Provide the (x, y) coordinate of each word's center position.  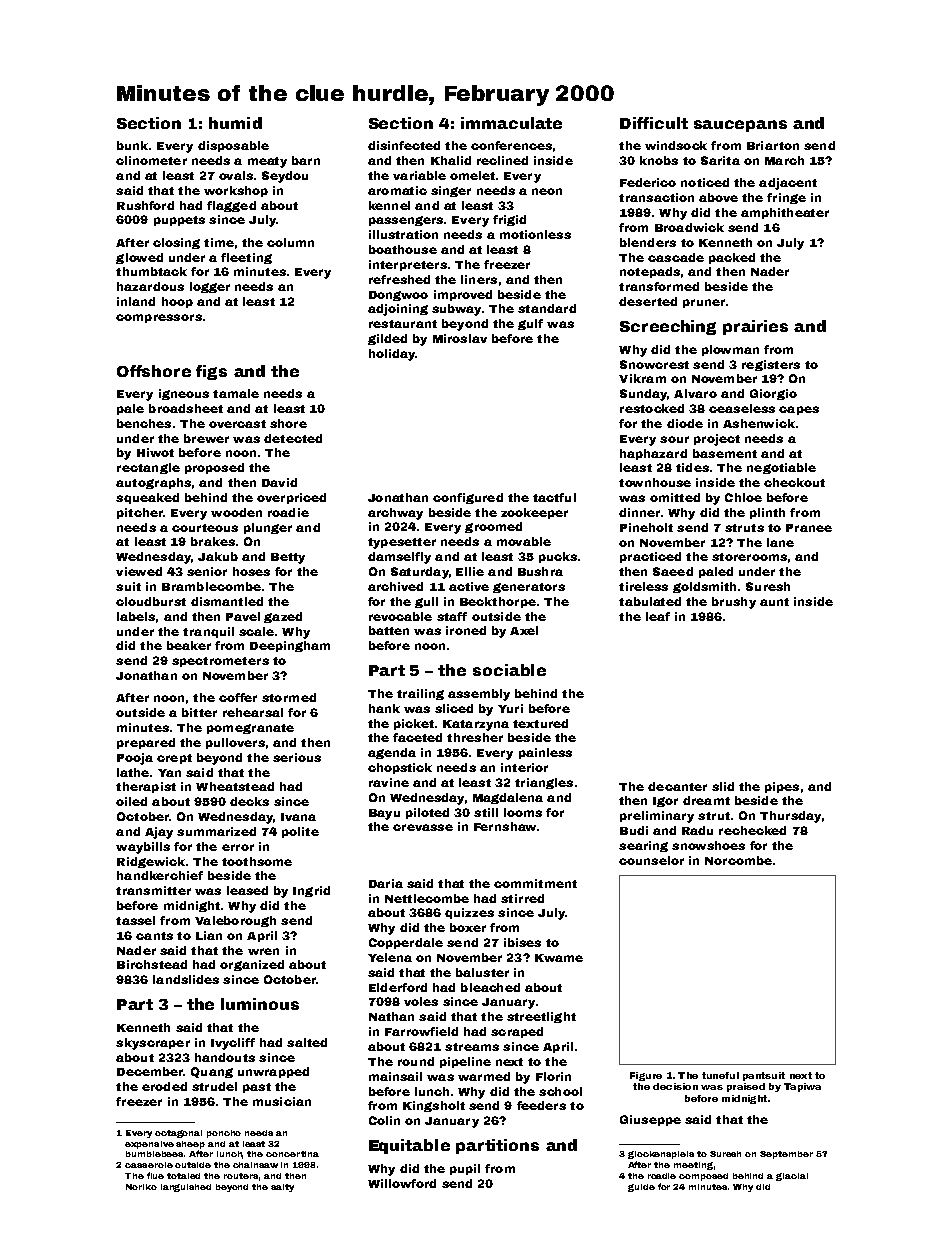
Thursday (790, 817)
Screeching (668, 327)
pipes (782, 787)
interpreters (408, 265)
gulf (530, 324)
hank (384, 708)
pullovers (235, 743)
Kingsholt (434, 1106)
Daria (386, 883)
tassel (135, 920)
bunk (132, 145)
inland (136, 301)
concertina (292, 1154)
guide (641, 1188)
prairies (755, 327)
